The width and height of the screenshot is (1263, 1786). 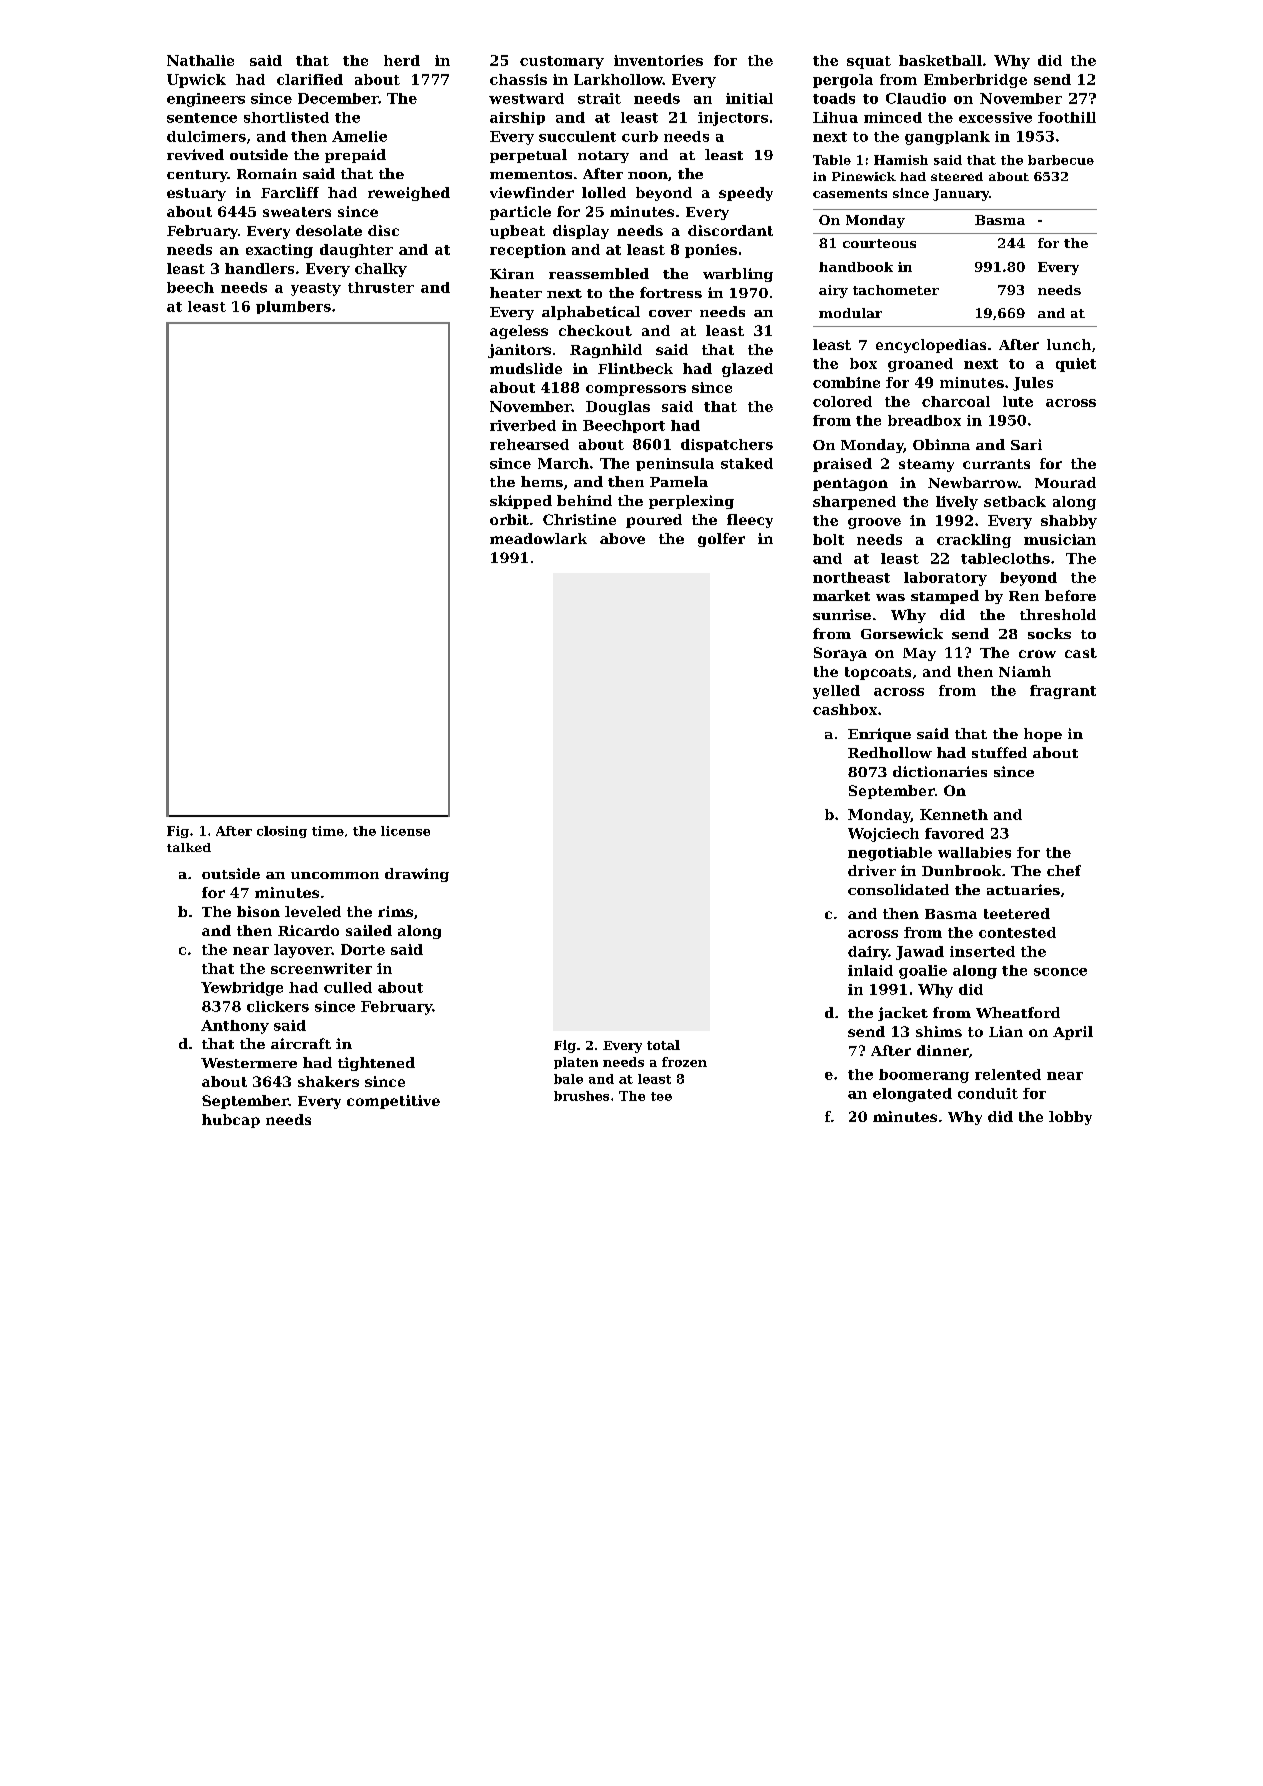 I want to click on bolt, so click(x=828, y=539).
